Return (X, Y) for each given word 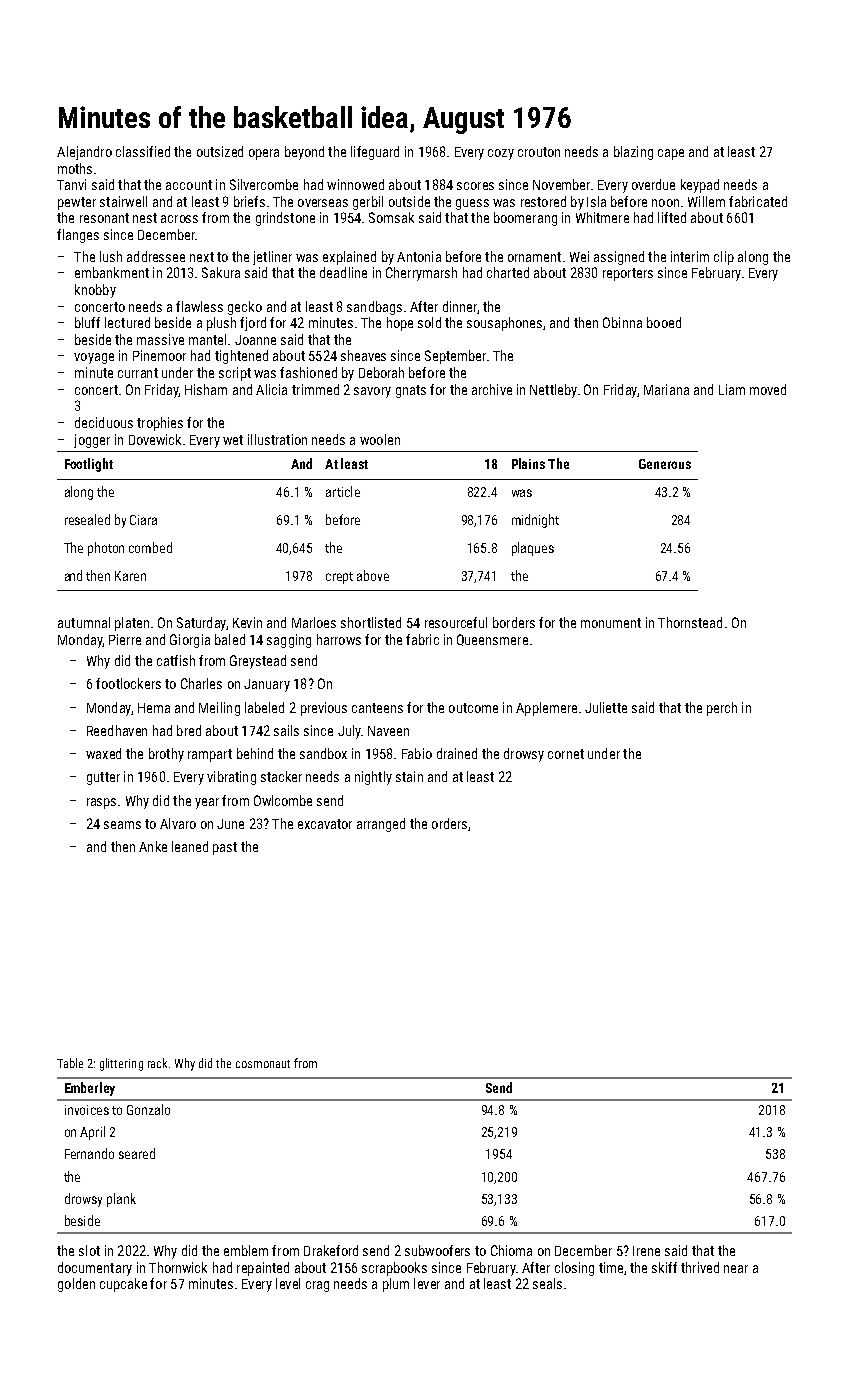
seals (547, 1283)
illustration (277, 439)
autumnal (84, 622)
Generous (665, 464)
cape (671, 154)
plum (396, 1285)
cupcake (123, 1285)
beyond (304, 153)
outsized (220, 151)
